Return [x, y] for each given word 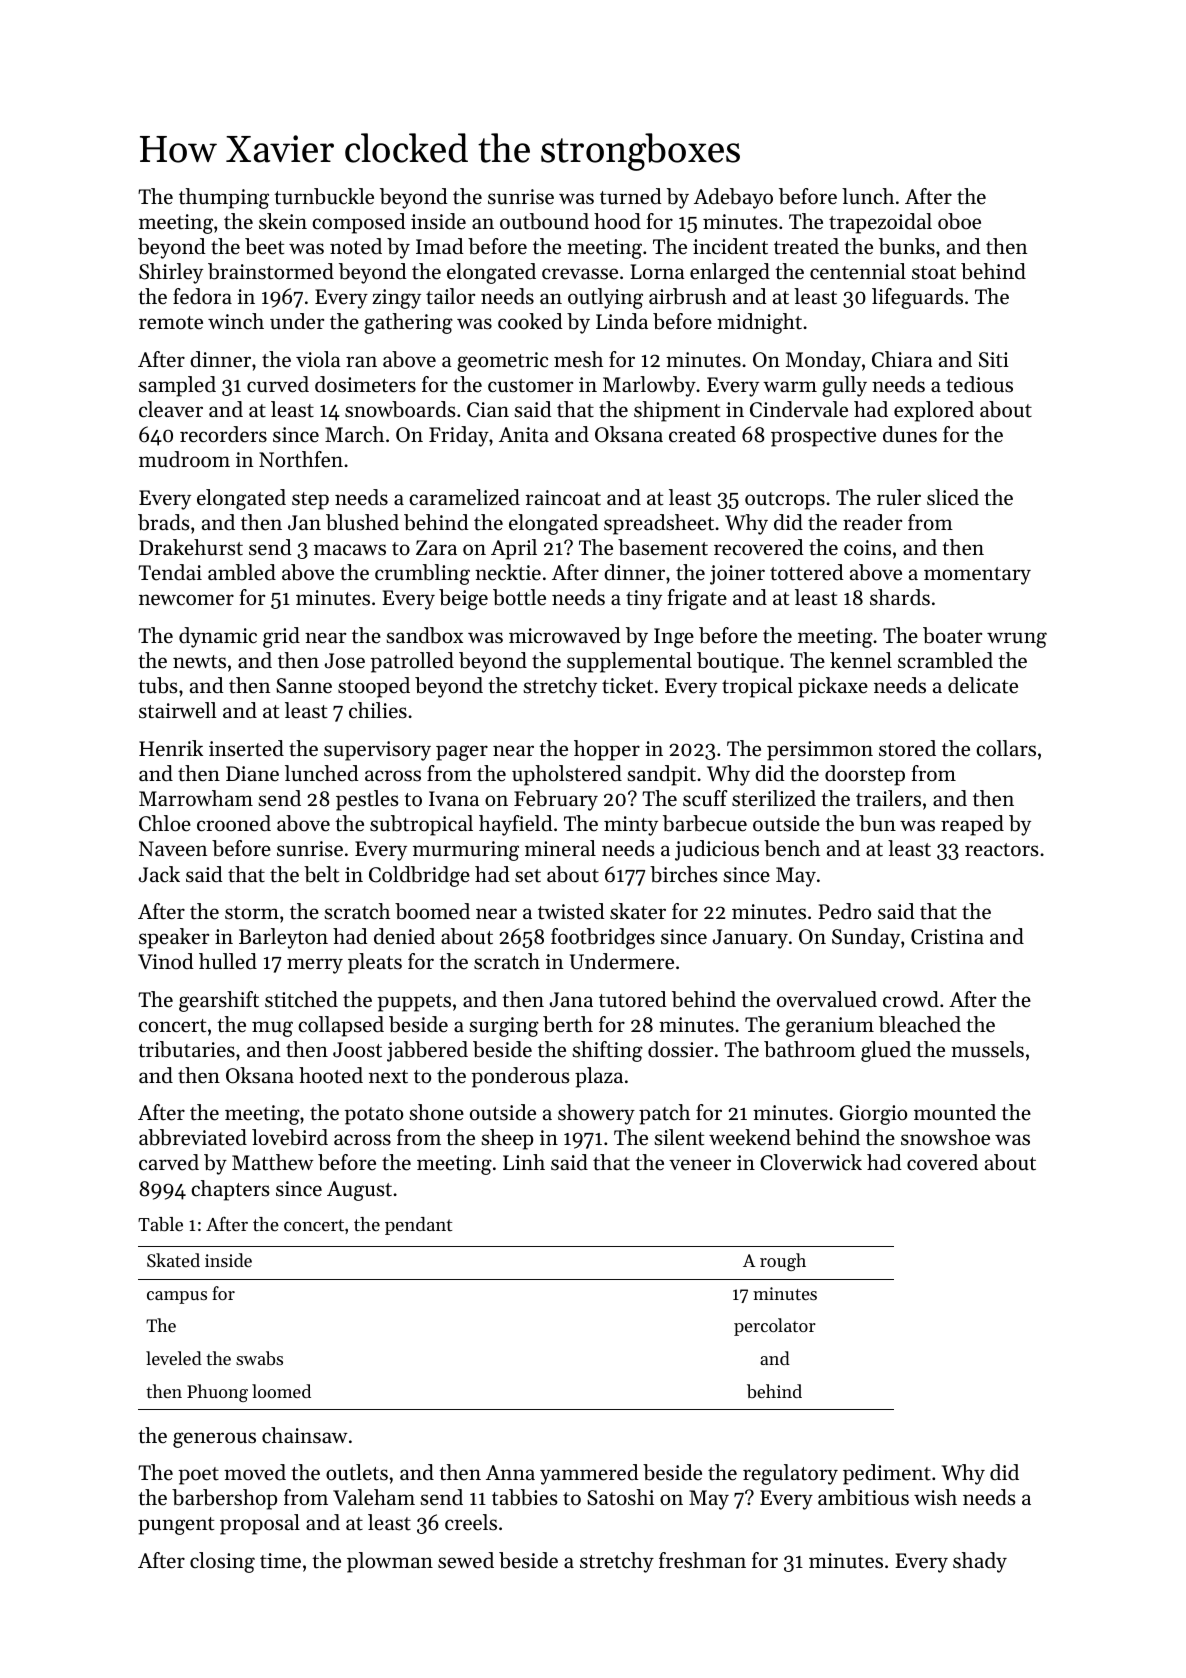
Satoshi [620, 1497]
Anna [510, 1472]
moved [255, 1472]
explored [934, 411]
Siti [994, 360]
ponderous [520, 1077]
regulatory [790, 1474]
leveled [174, 1358]
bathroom [810, 1049]
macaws [350, 550]
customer [530, 386]
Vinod [166, 961]
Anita [524, 435]
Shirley [171, 273]
